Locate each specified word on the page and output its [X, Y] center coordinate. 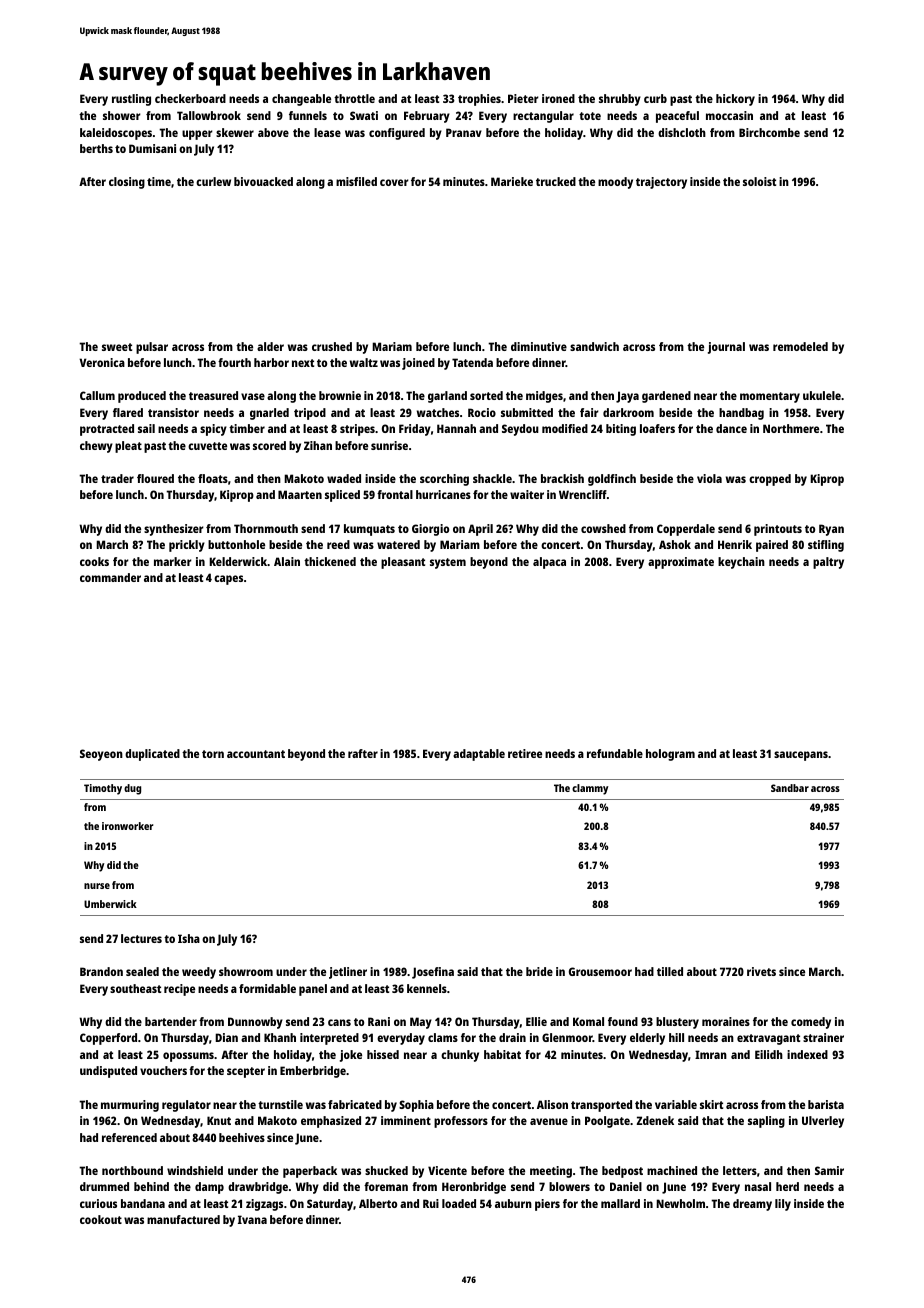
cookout [101, 1219]
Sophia [416, 1106]
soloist [759, 181]
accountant [256, 754]
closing [127, 183]
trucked [556, 181]
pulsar [152, 348]
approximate [681, 563]
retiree [525, 753]
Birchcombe [769, 132]
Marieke [512, 181]
